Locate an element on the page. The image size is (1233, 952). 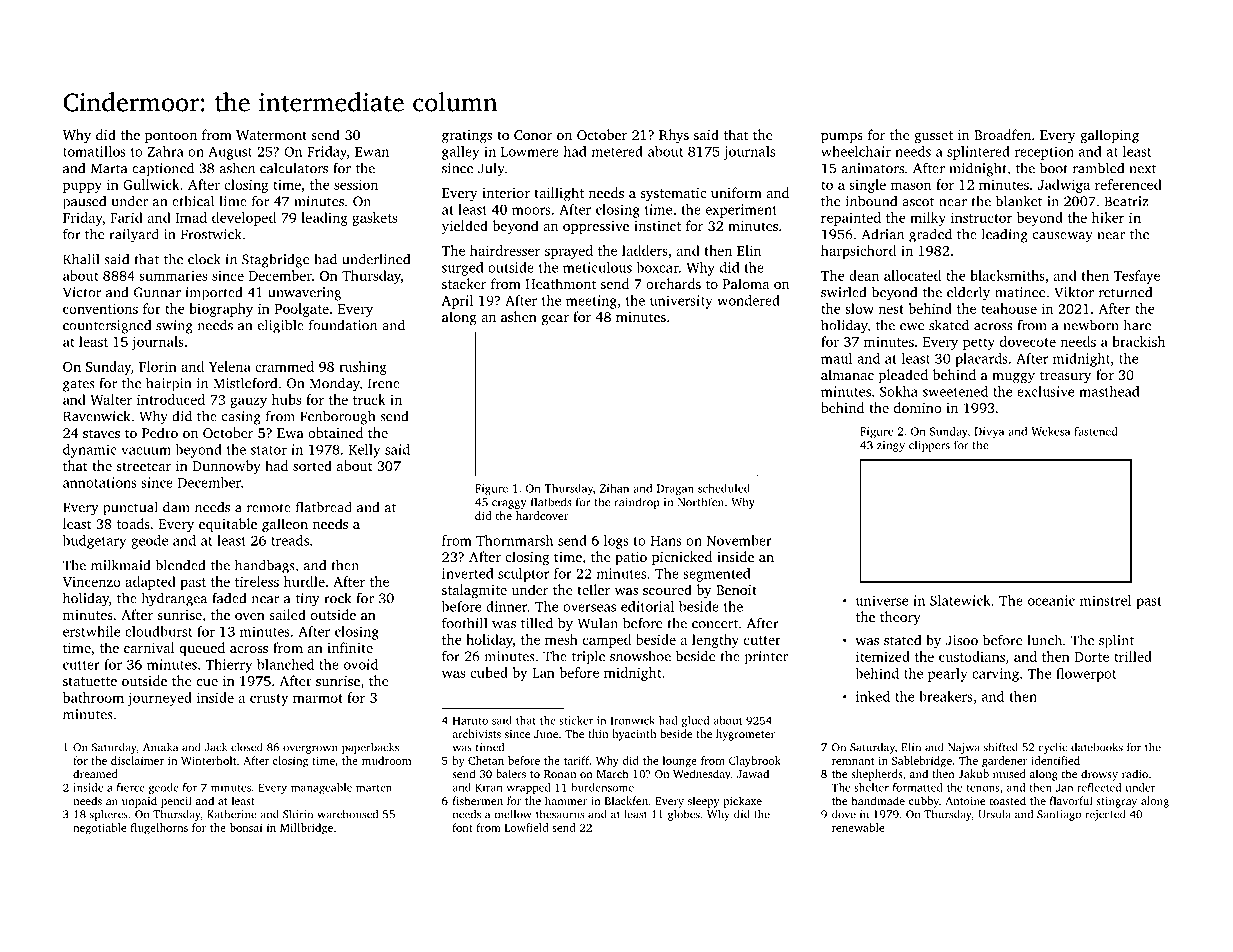
pontoon is located at coordinates (171, 137).
